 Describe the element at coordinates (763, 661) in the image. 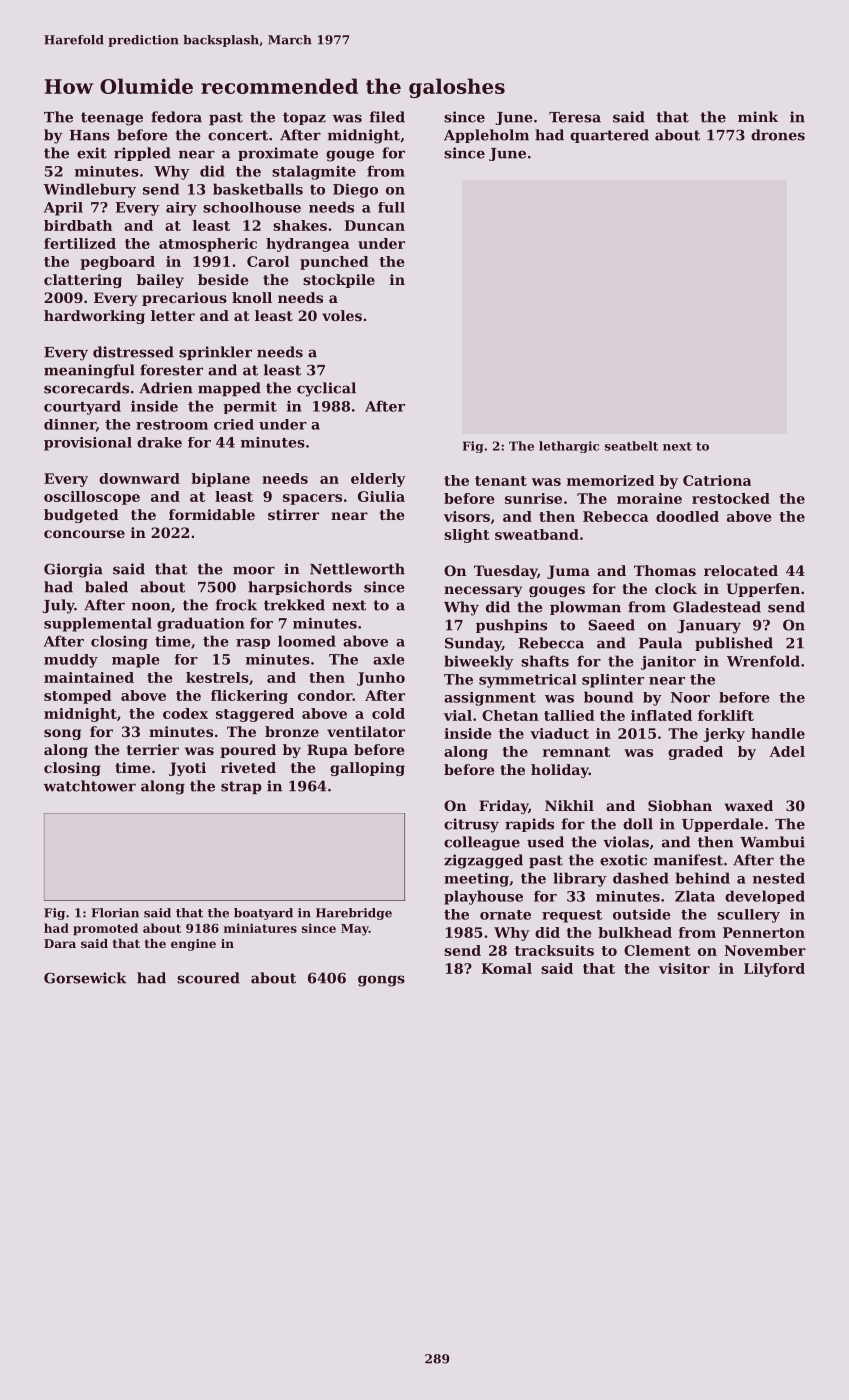

I see `Wrenfold` at that location.
